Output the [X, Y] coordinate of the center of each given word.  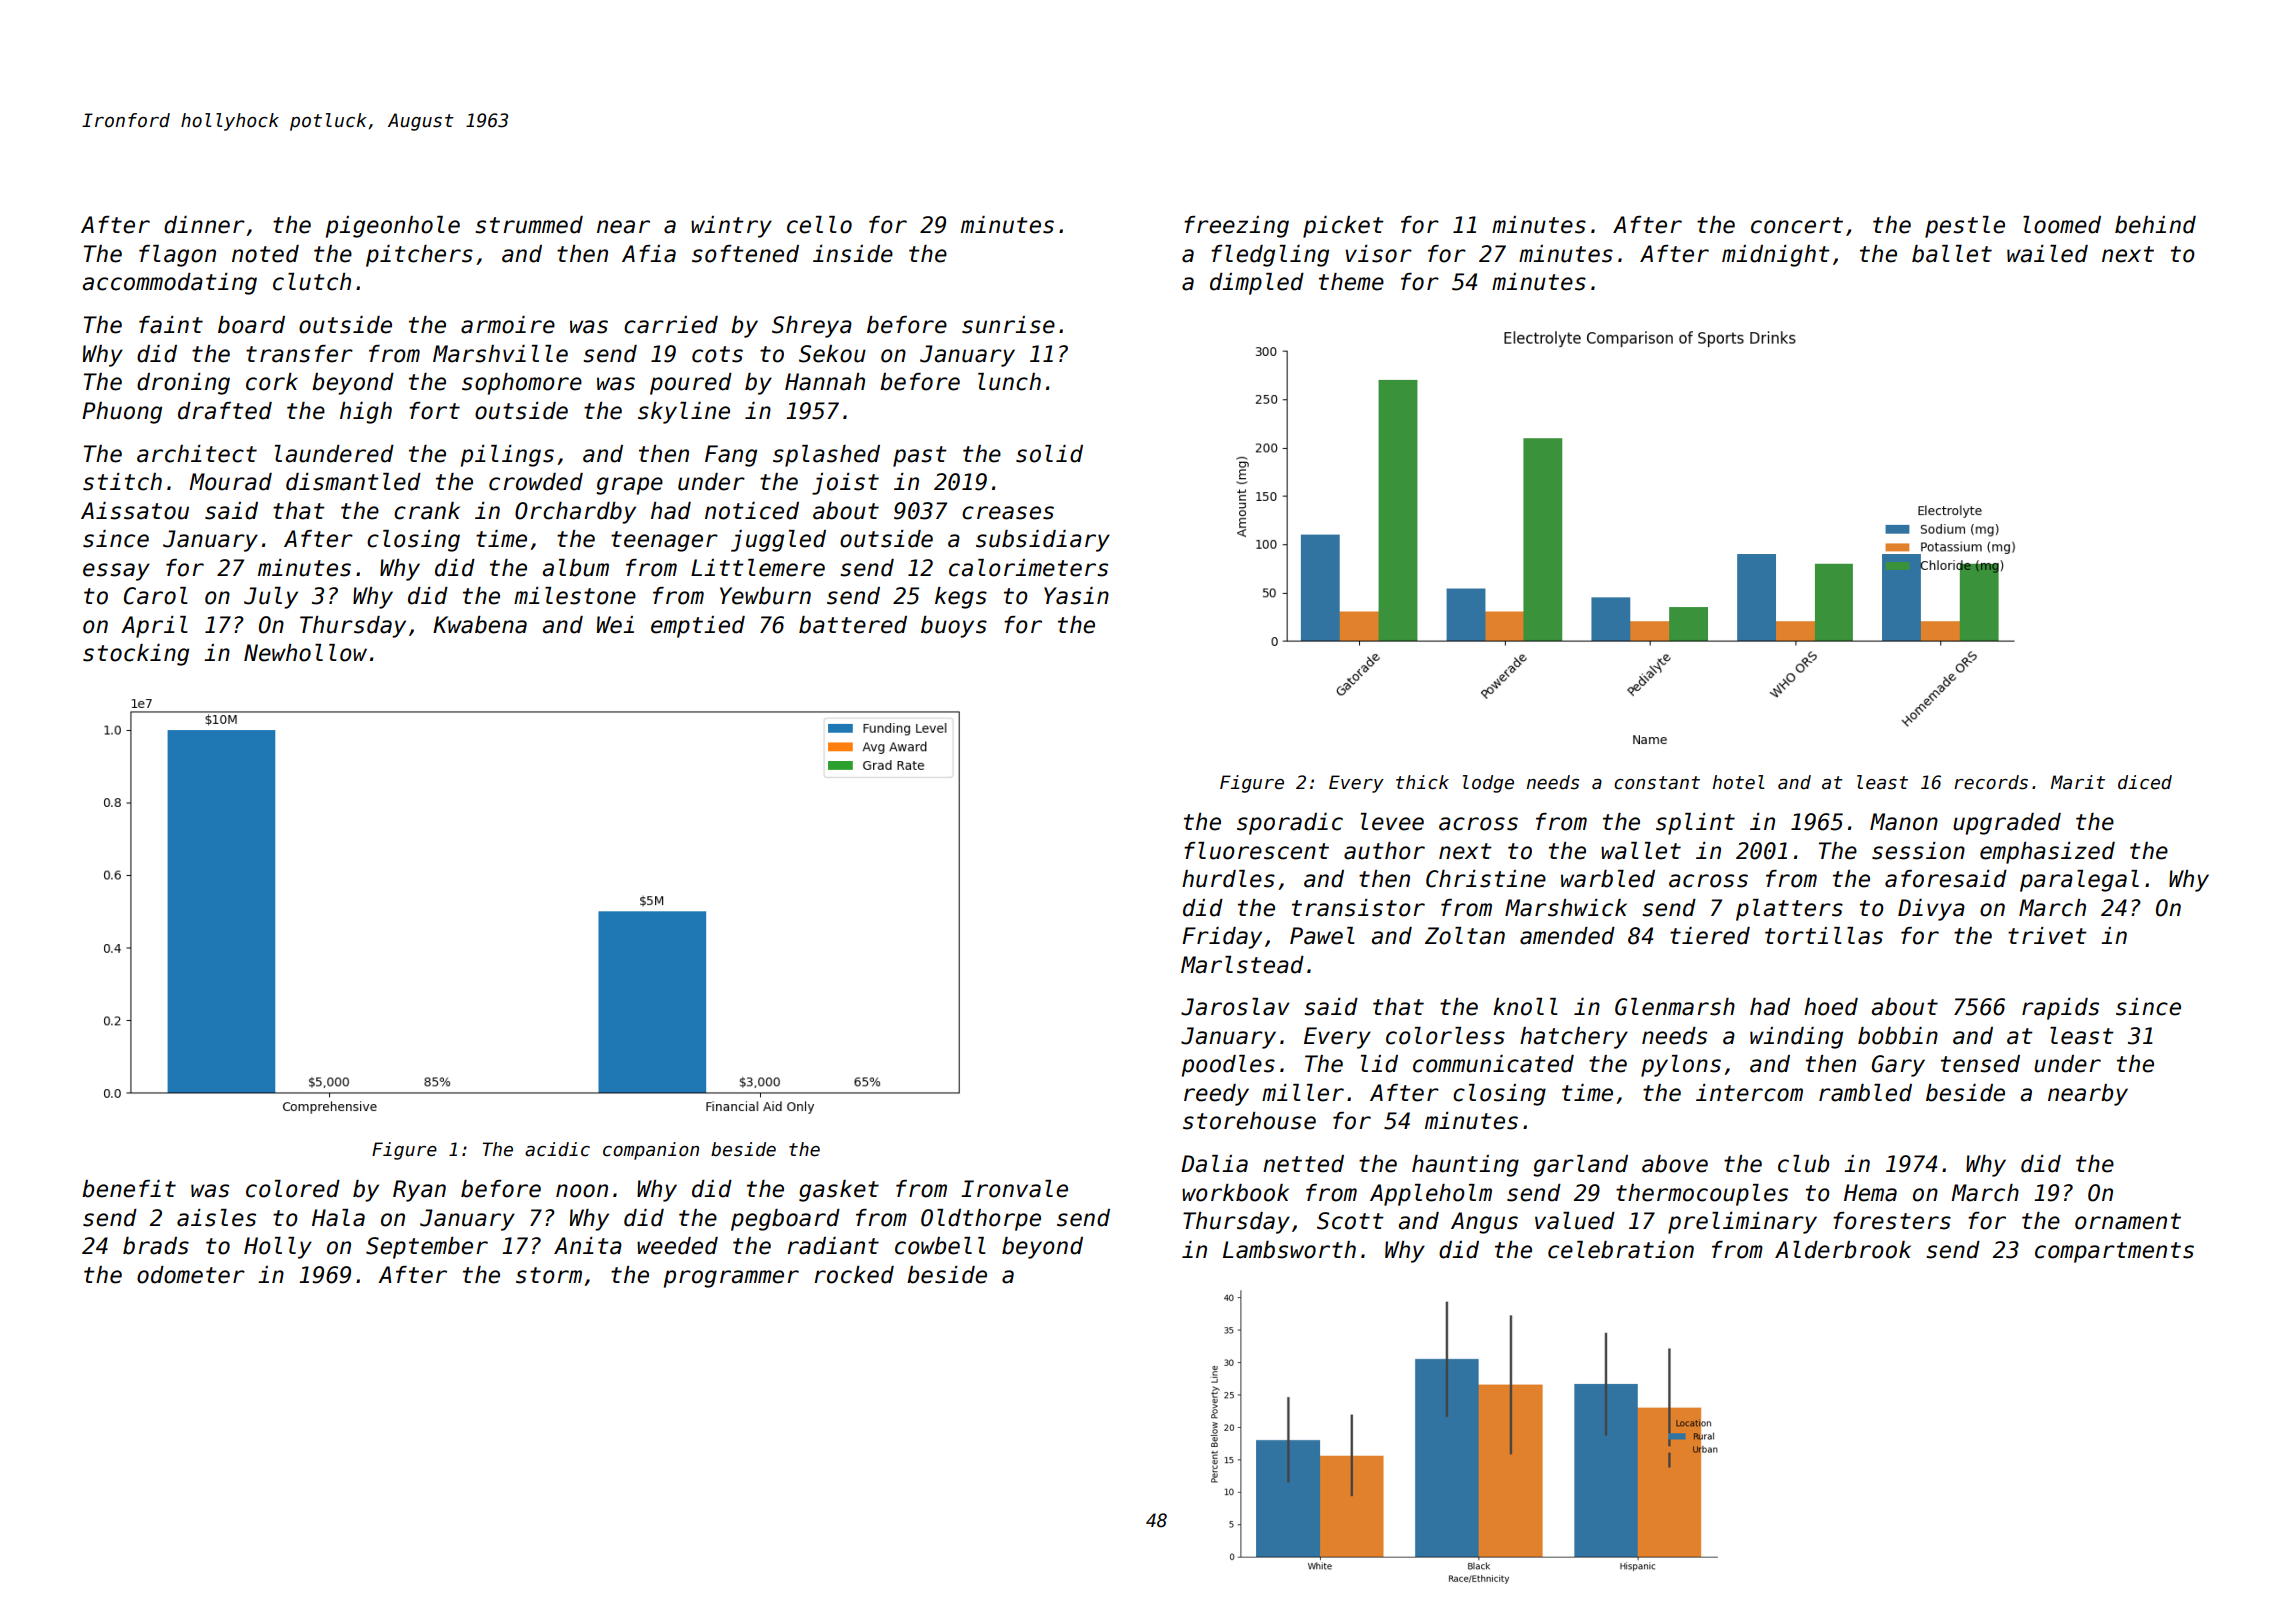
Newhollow [305, 653]
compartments [2114, 1252]
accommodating [169, 284]
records [1991, 782]
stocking [136, 655]
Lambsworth [1289, 1250]
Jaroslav [1235, 1007]
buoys [954, 627]
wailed [2047, 254]
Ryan [419, 1191]
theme [1351, 282]
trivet [2047, 936]
